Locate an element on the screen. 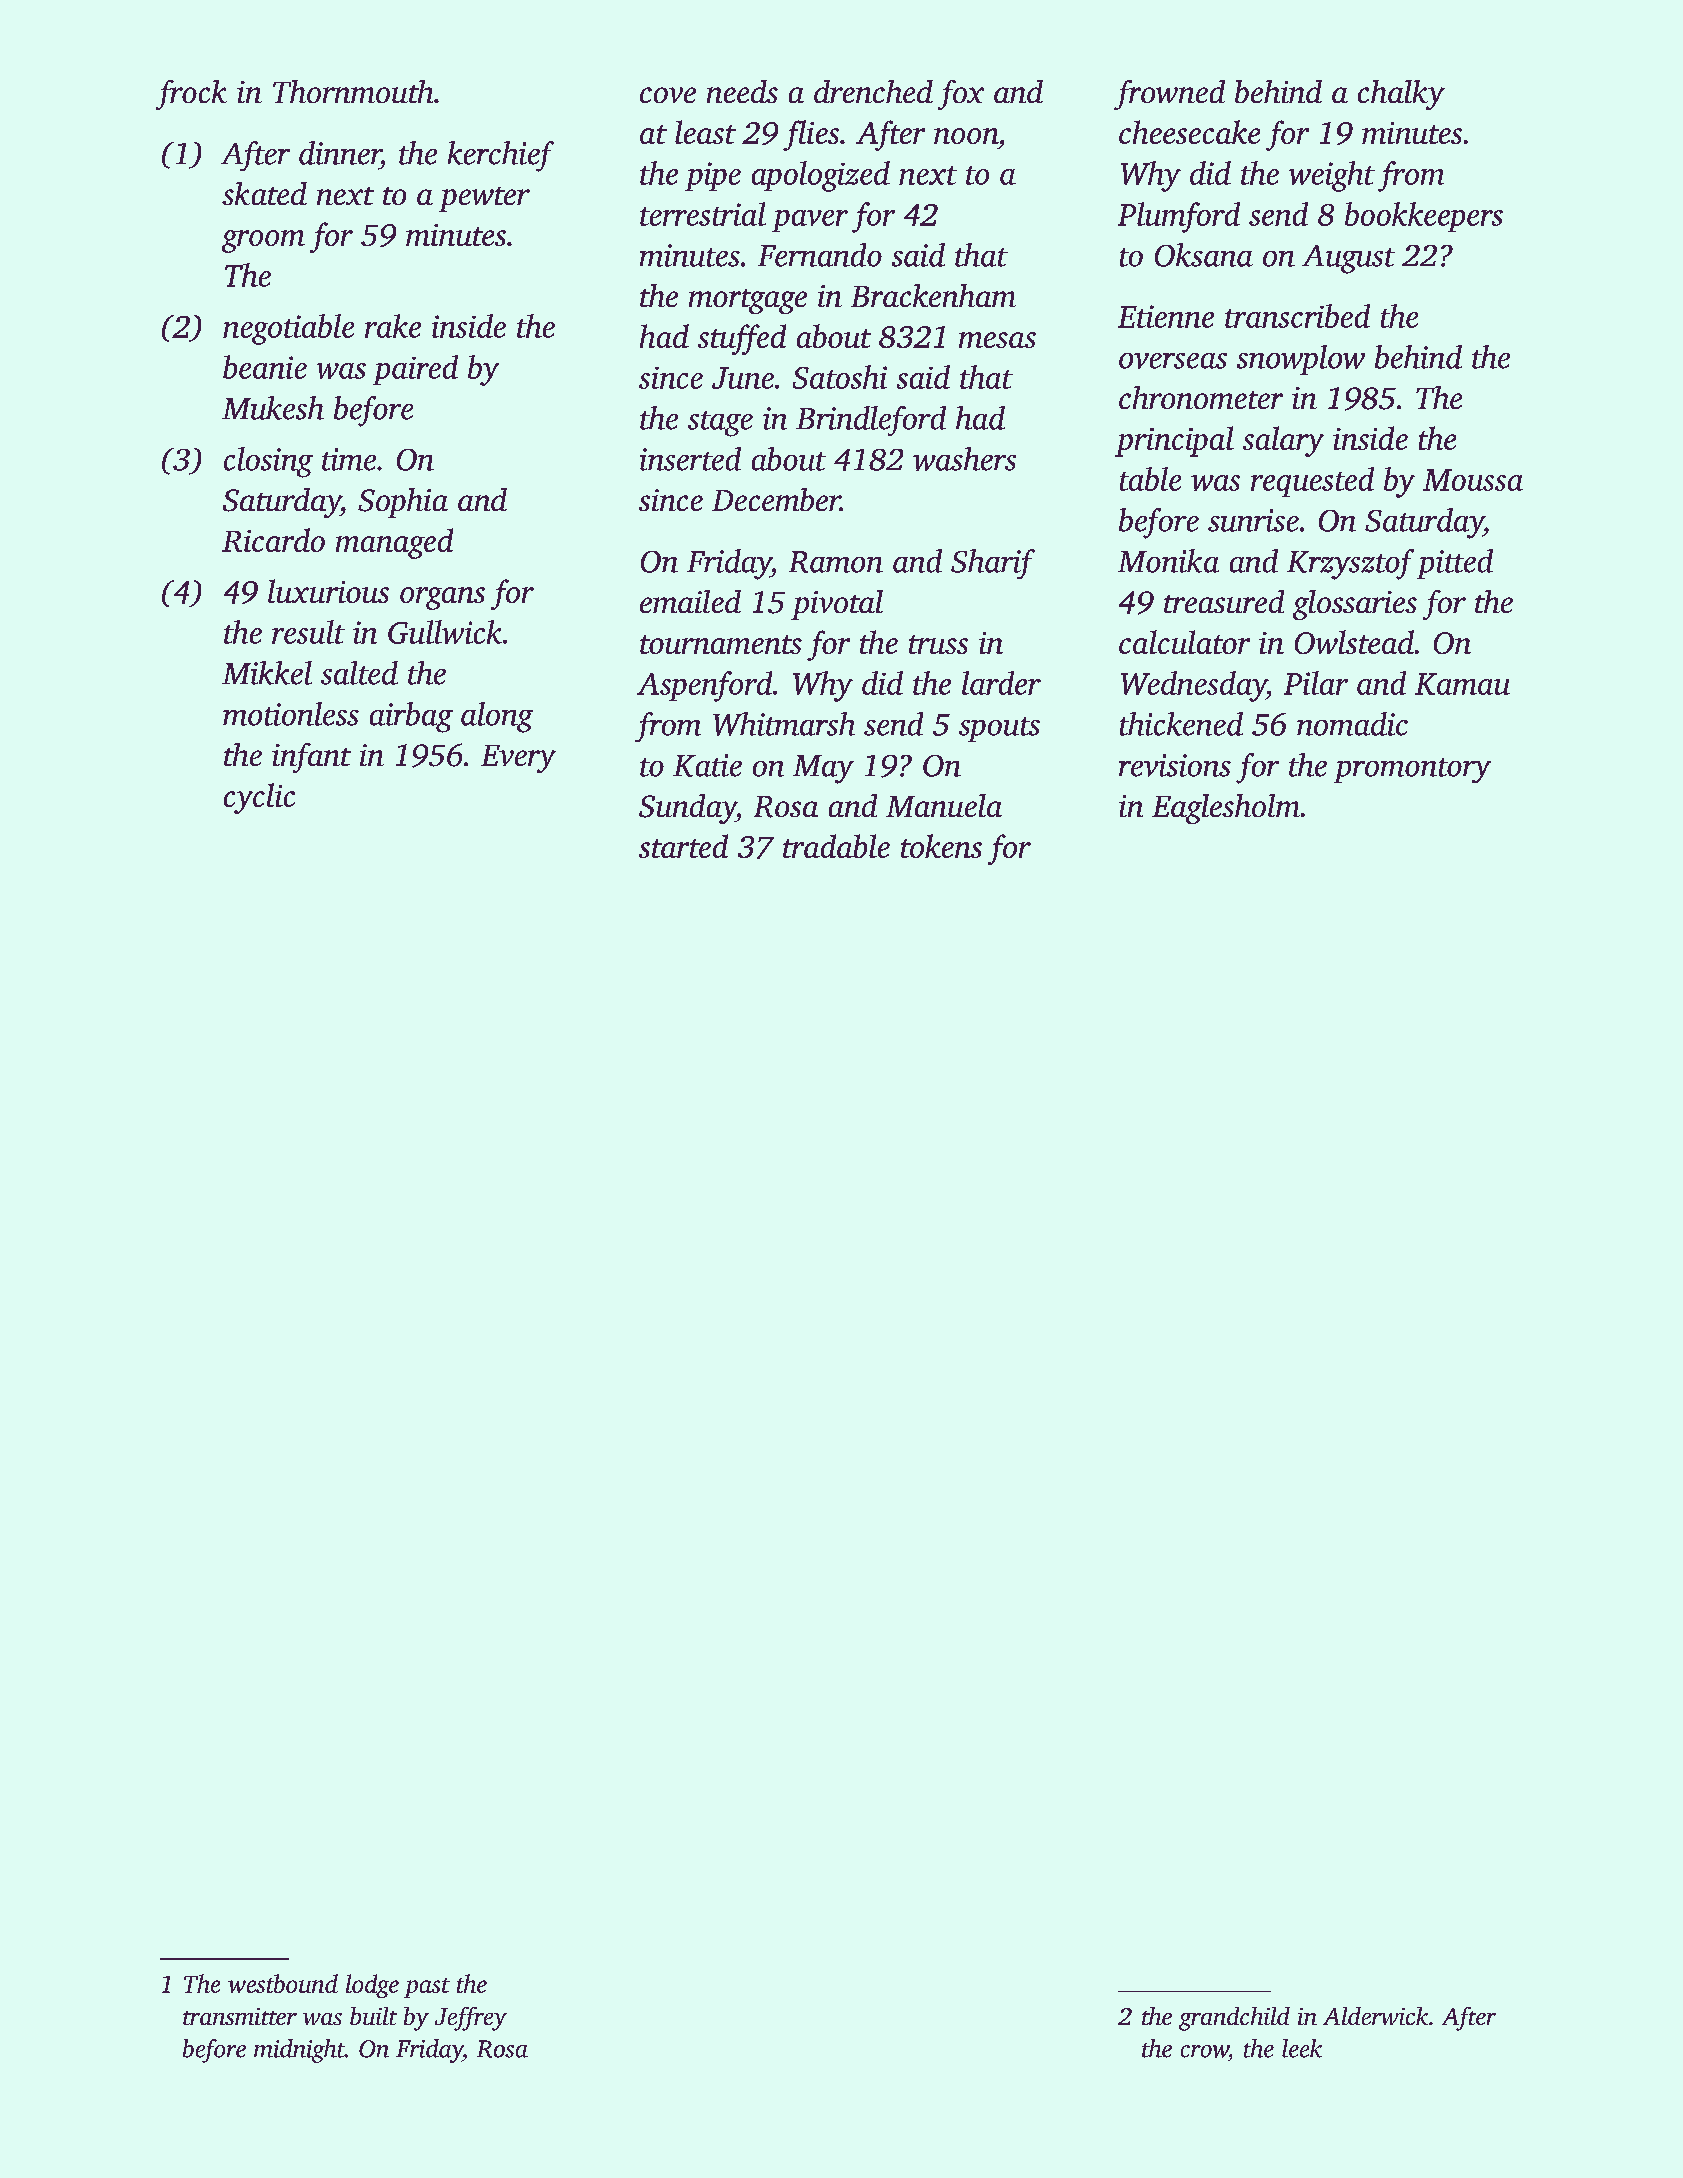  lodge is located at coordinates (372, 1986).
